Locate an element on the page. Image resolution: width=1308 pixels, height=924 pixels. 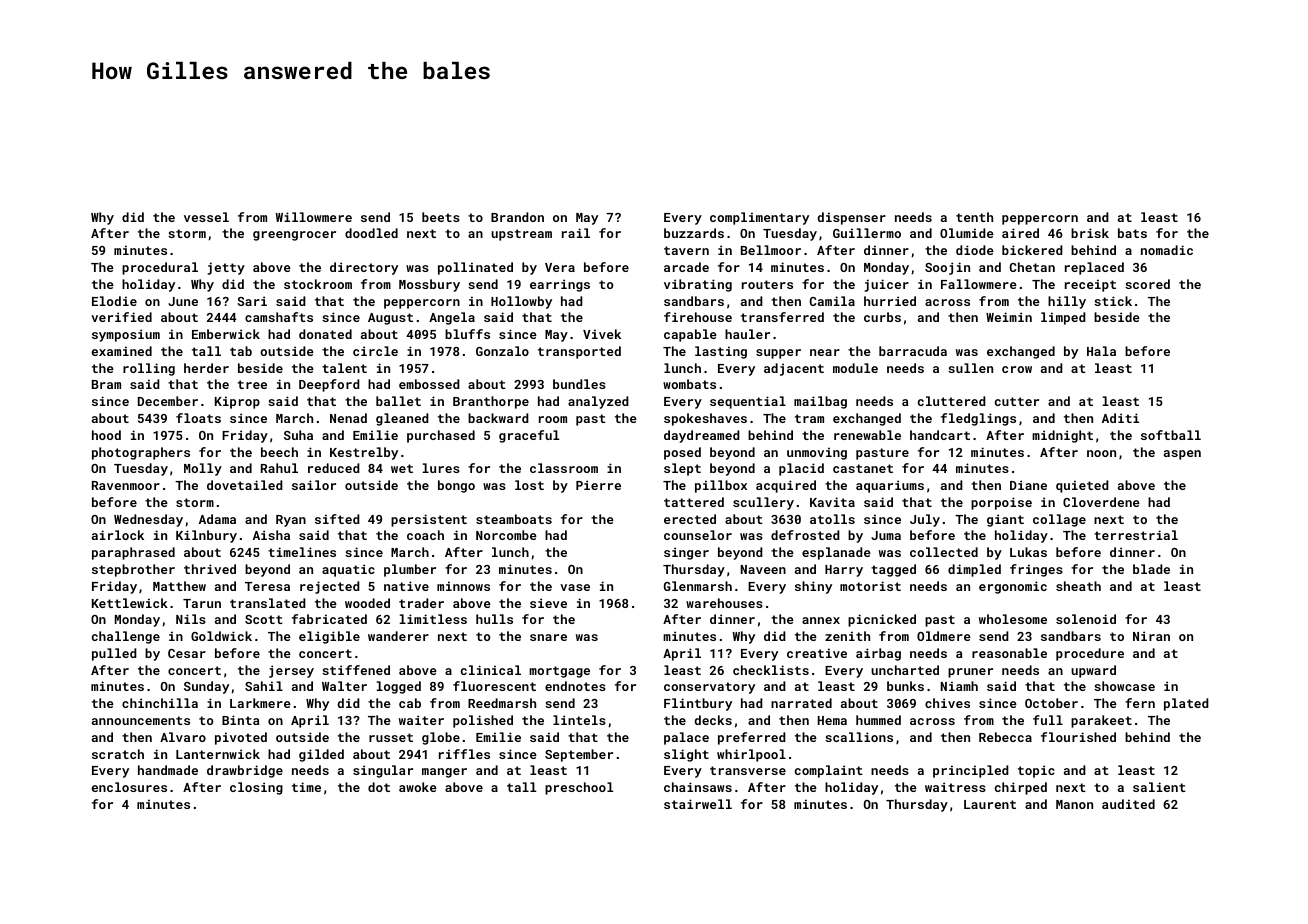
replaced is located at coordinates (1094, 268).
